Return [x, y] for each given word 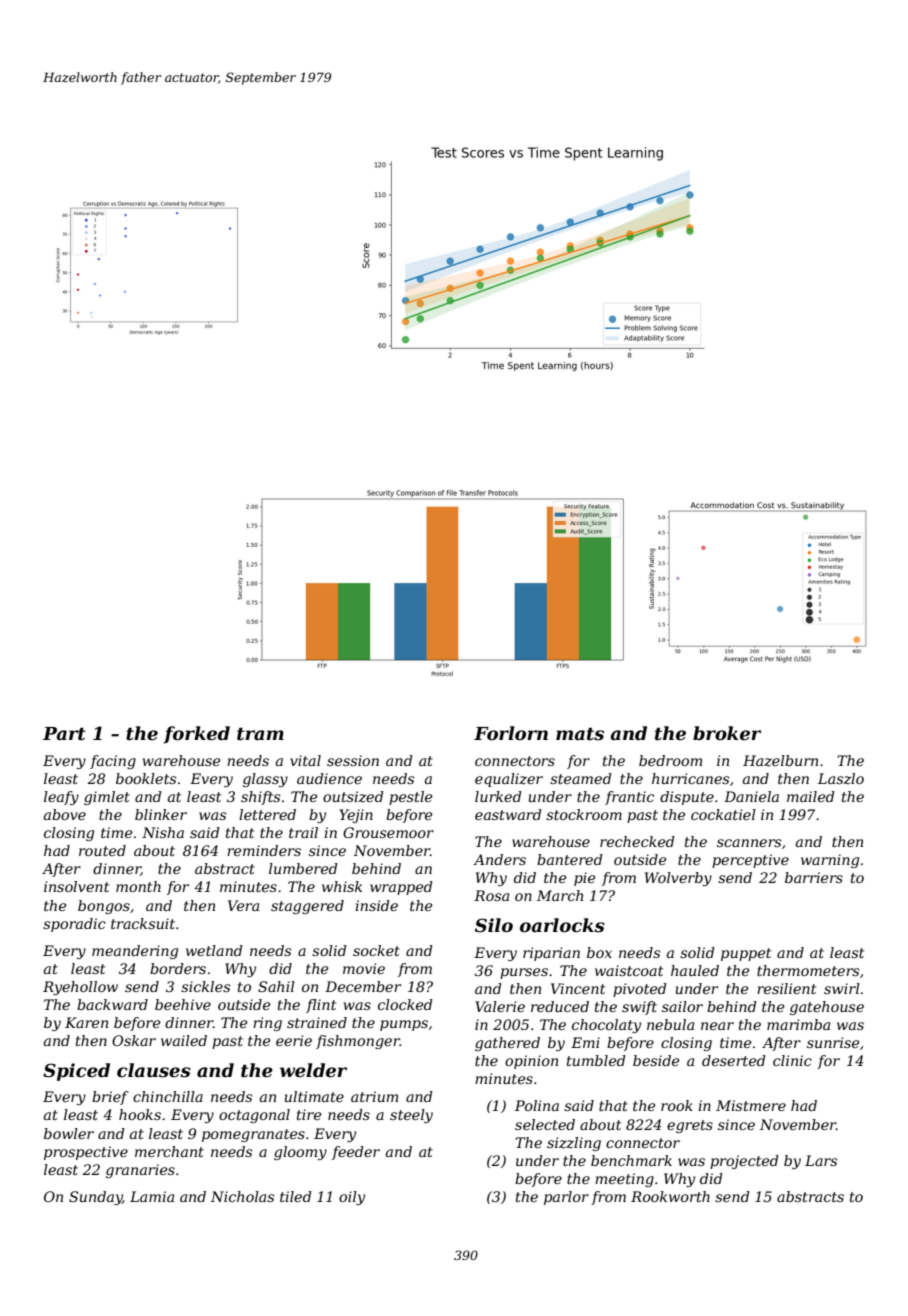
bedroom [670, 760]
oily [352, 1198]
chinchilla [168, 1096]
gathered [507, 1044]
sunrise [833, 1042]
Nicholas [242, 1196]
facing [113, 762]
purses [524, 973]
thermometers [808, 970]
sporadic [74, 925]
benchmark [631, 1160]
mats [580, 734]
